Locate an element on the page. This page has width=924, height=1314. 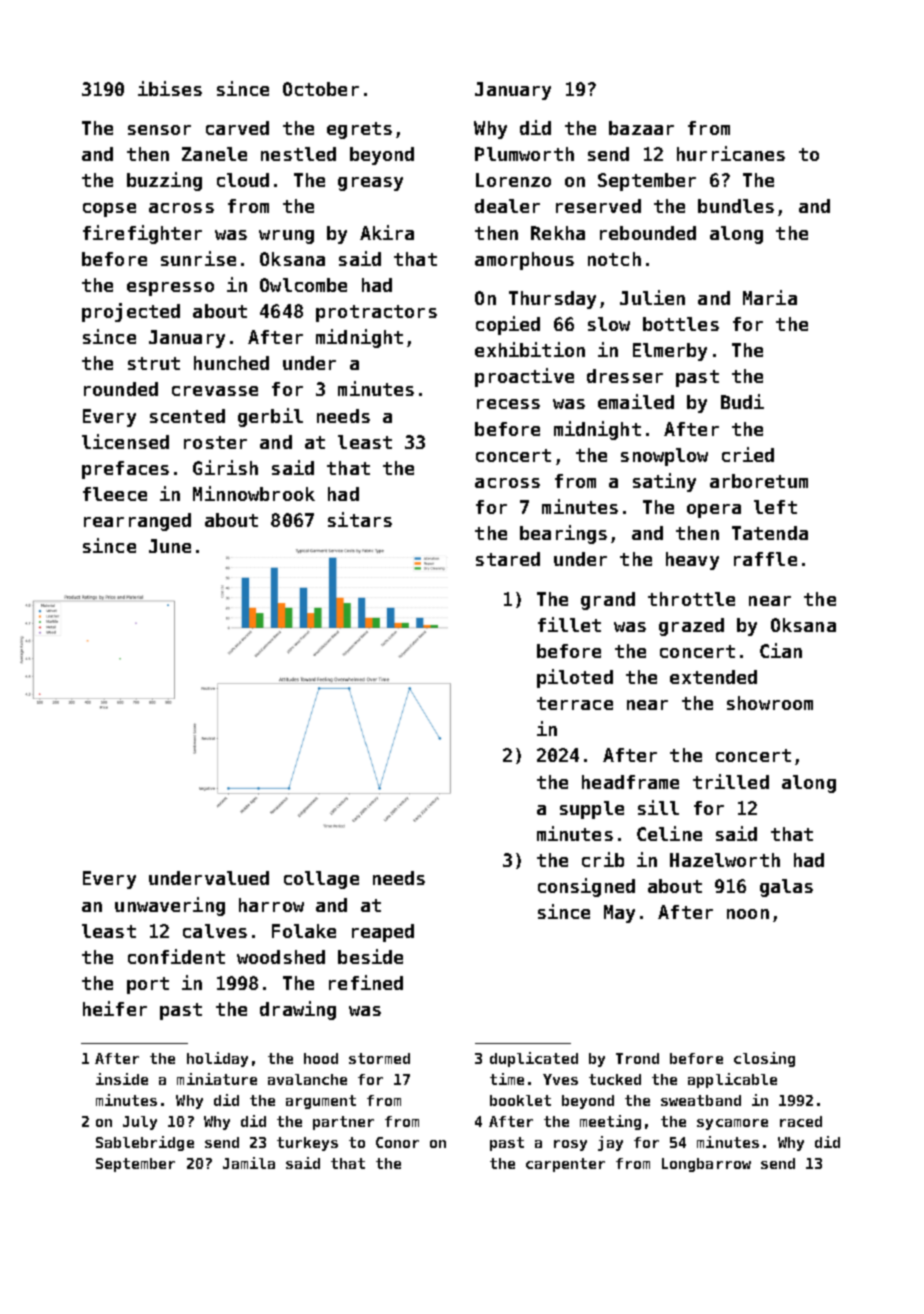
supple is located at coordinates (592, 810).
